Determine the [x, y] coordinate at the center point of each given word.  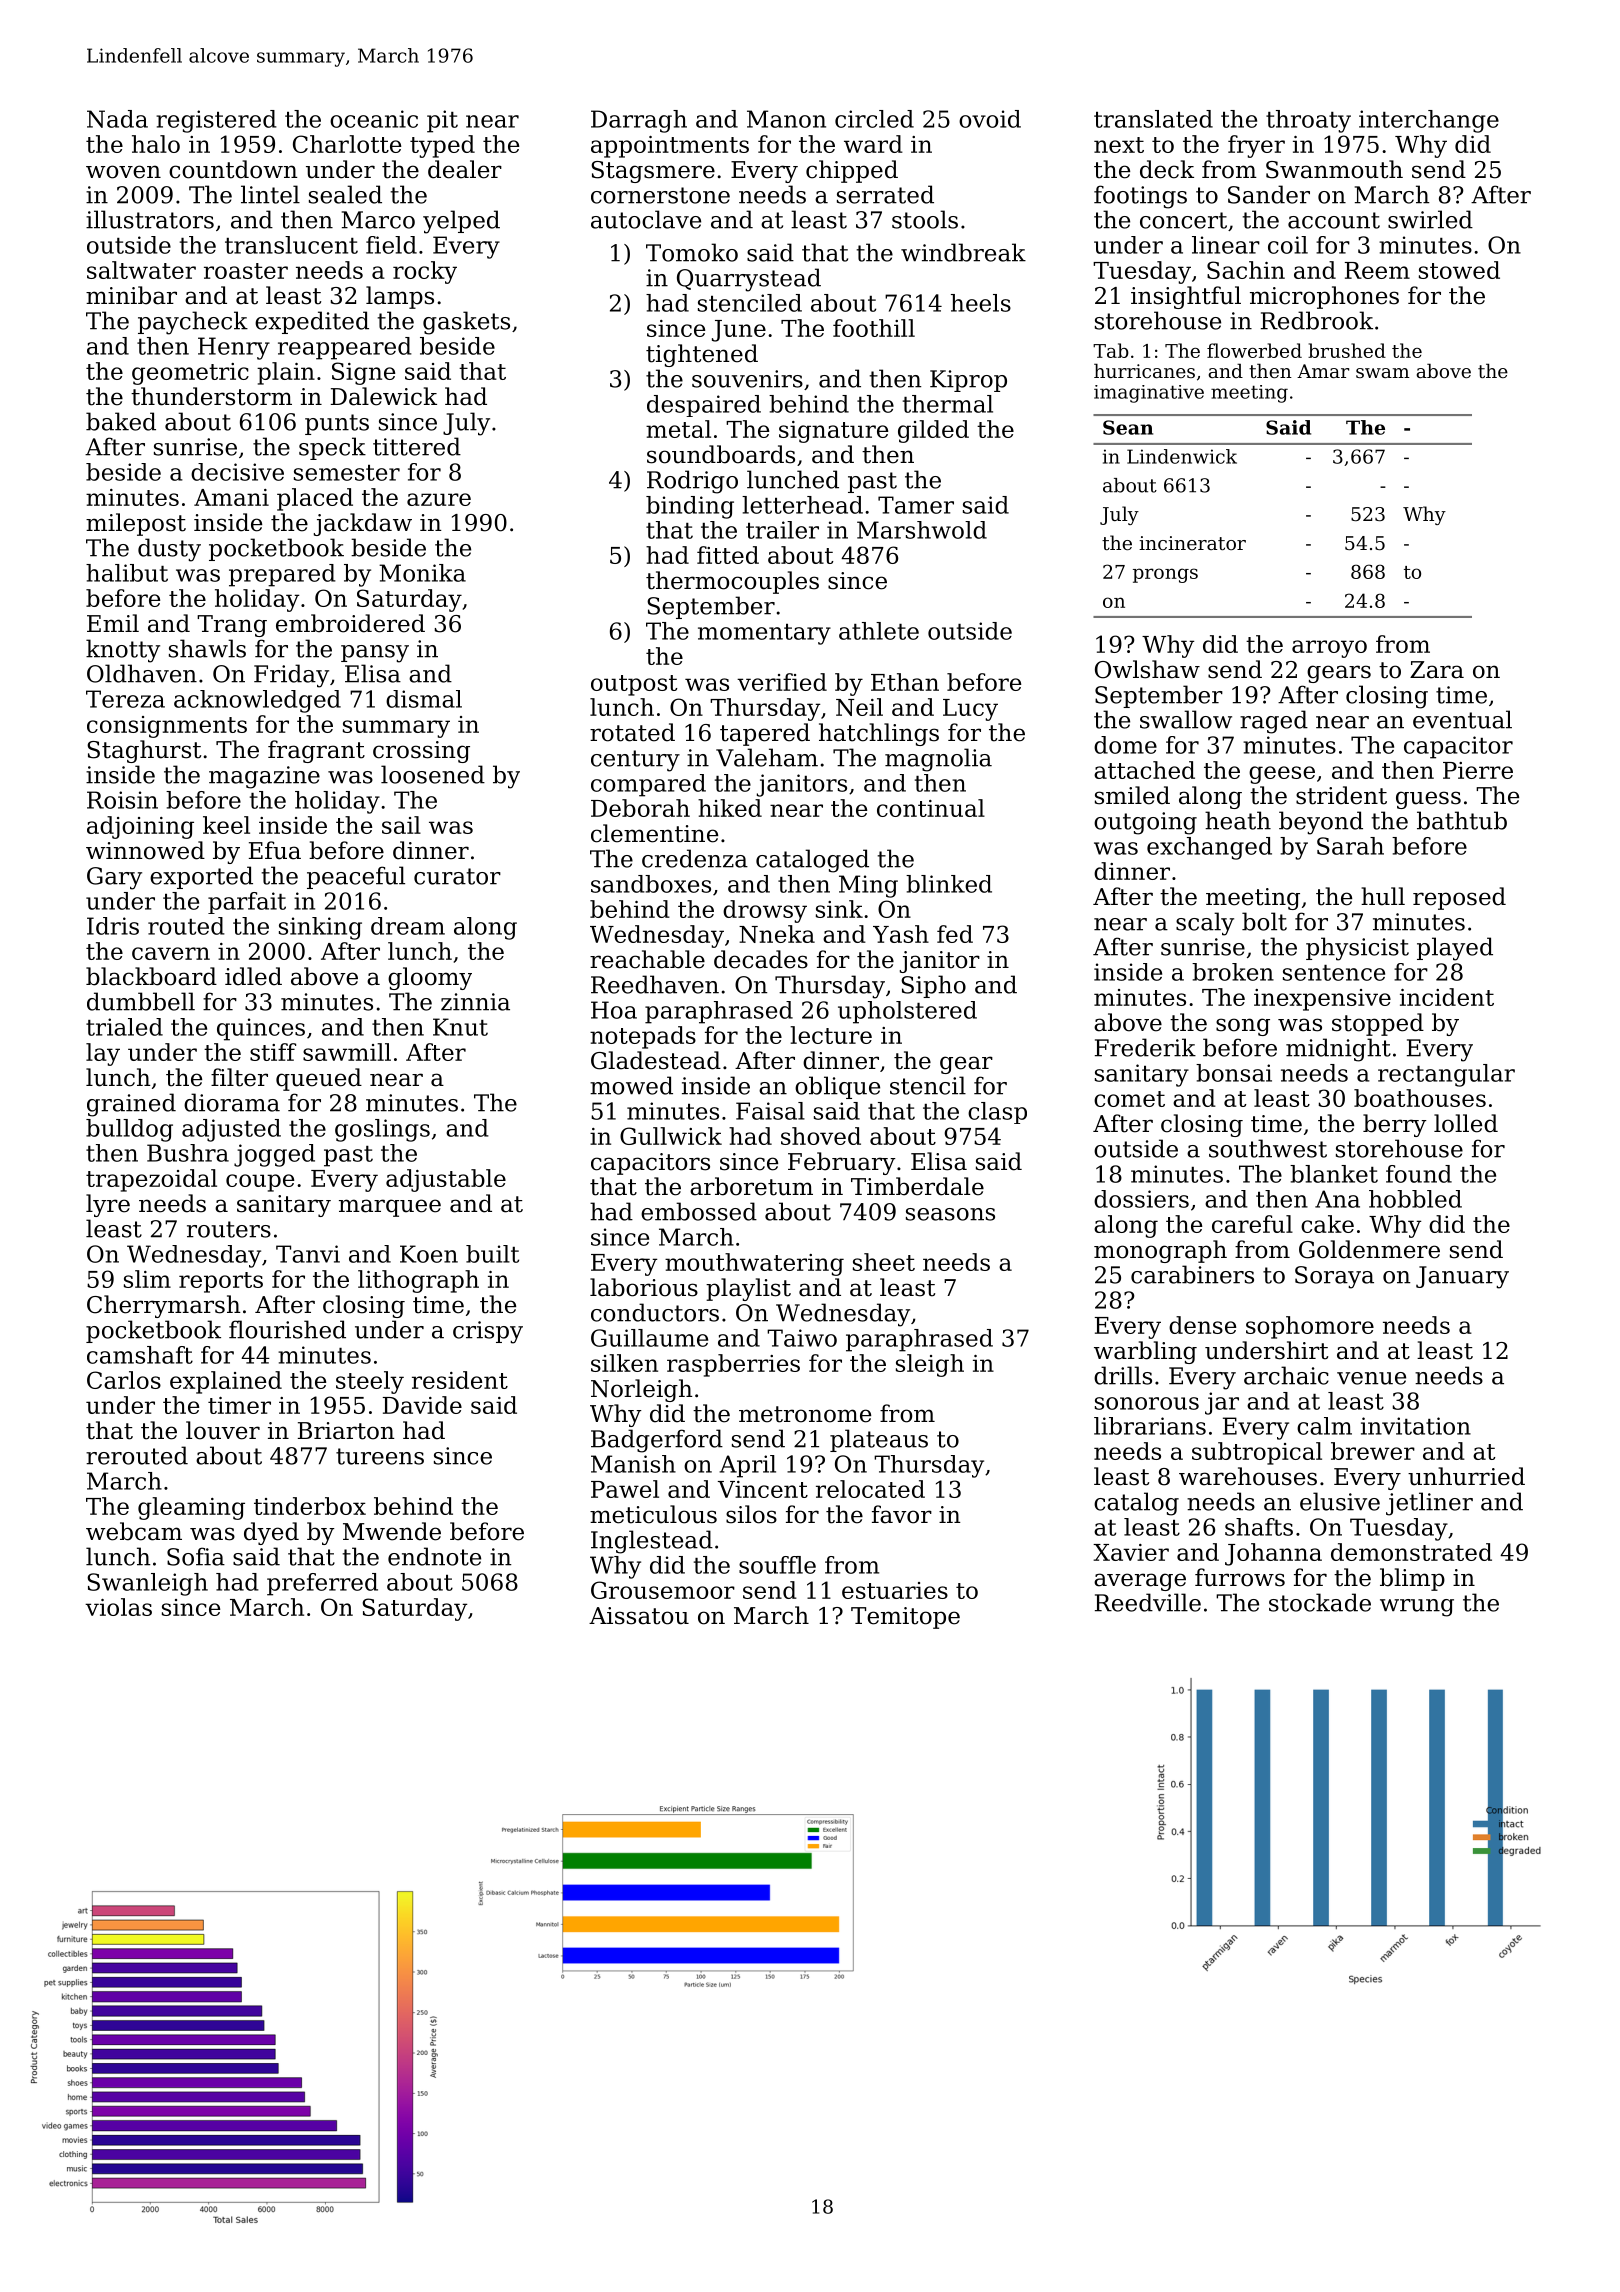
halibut [127, 573]
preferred [322, 1584]
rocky [425, 272]
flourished [287, 1329]
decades [761, 959]
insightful [1186, 297]
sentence [1334, 973]
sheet [884, 1262]
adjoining [140, 827]
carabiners [1192, 1274]
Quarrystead [749, 280]
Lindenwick [1182, 456]
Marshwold [922, 530]
